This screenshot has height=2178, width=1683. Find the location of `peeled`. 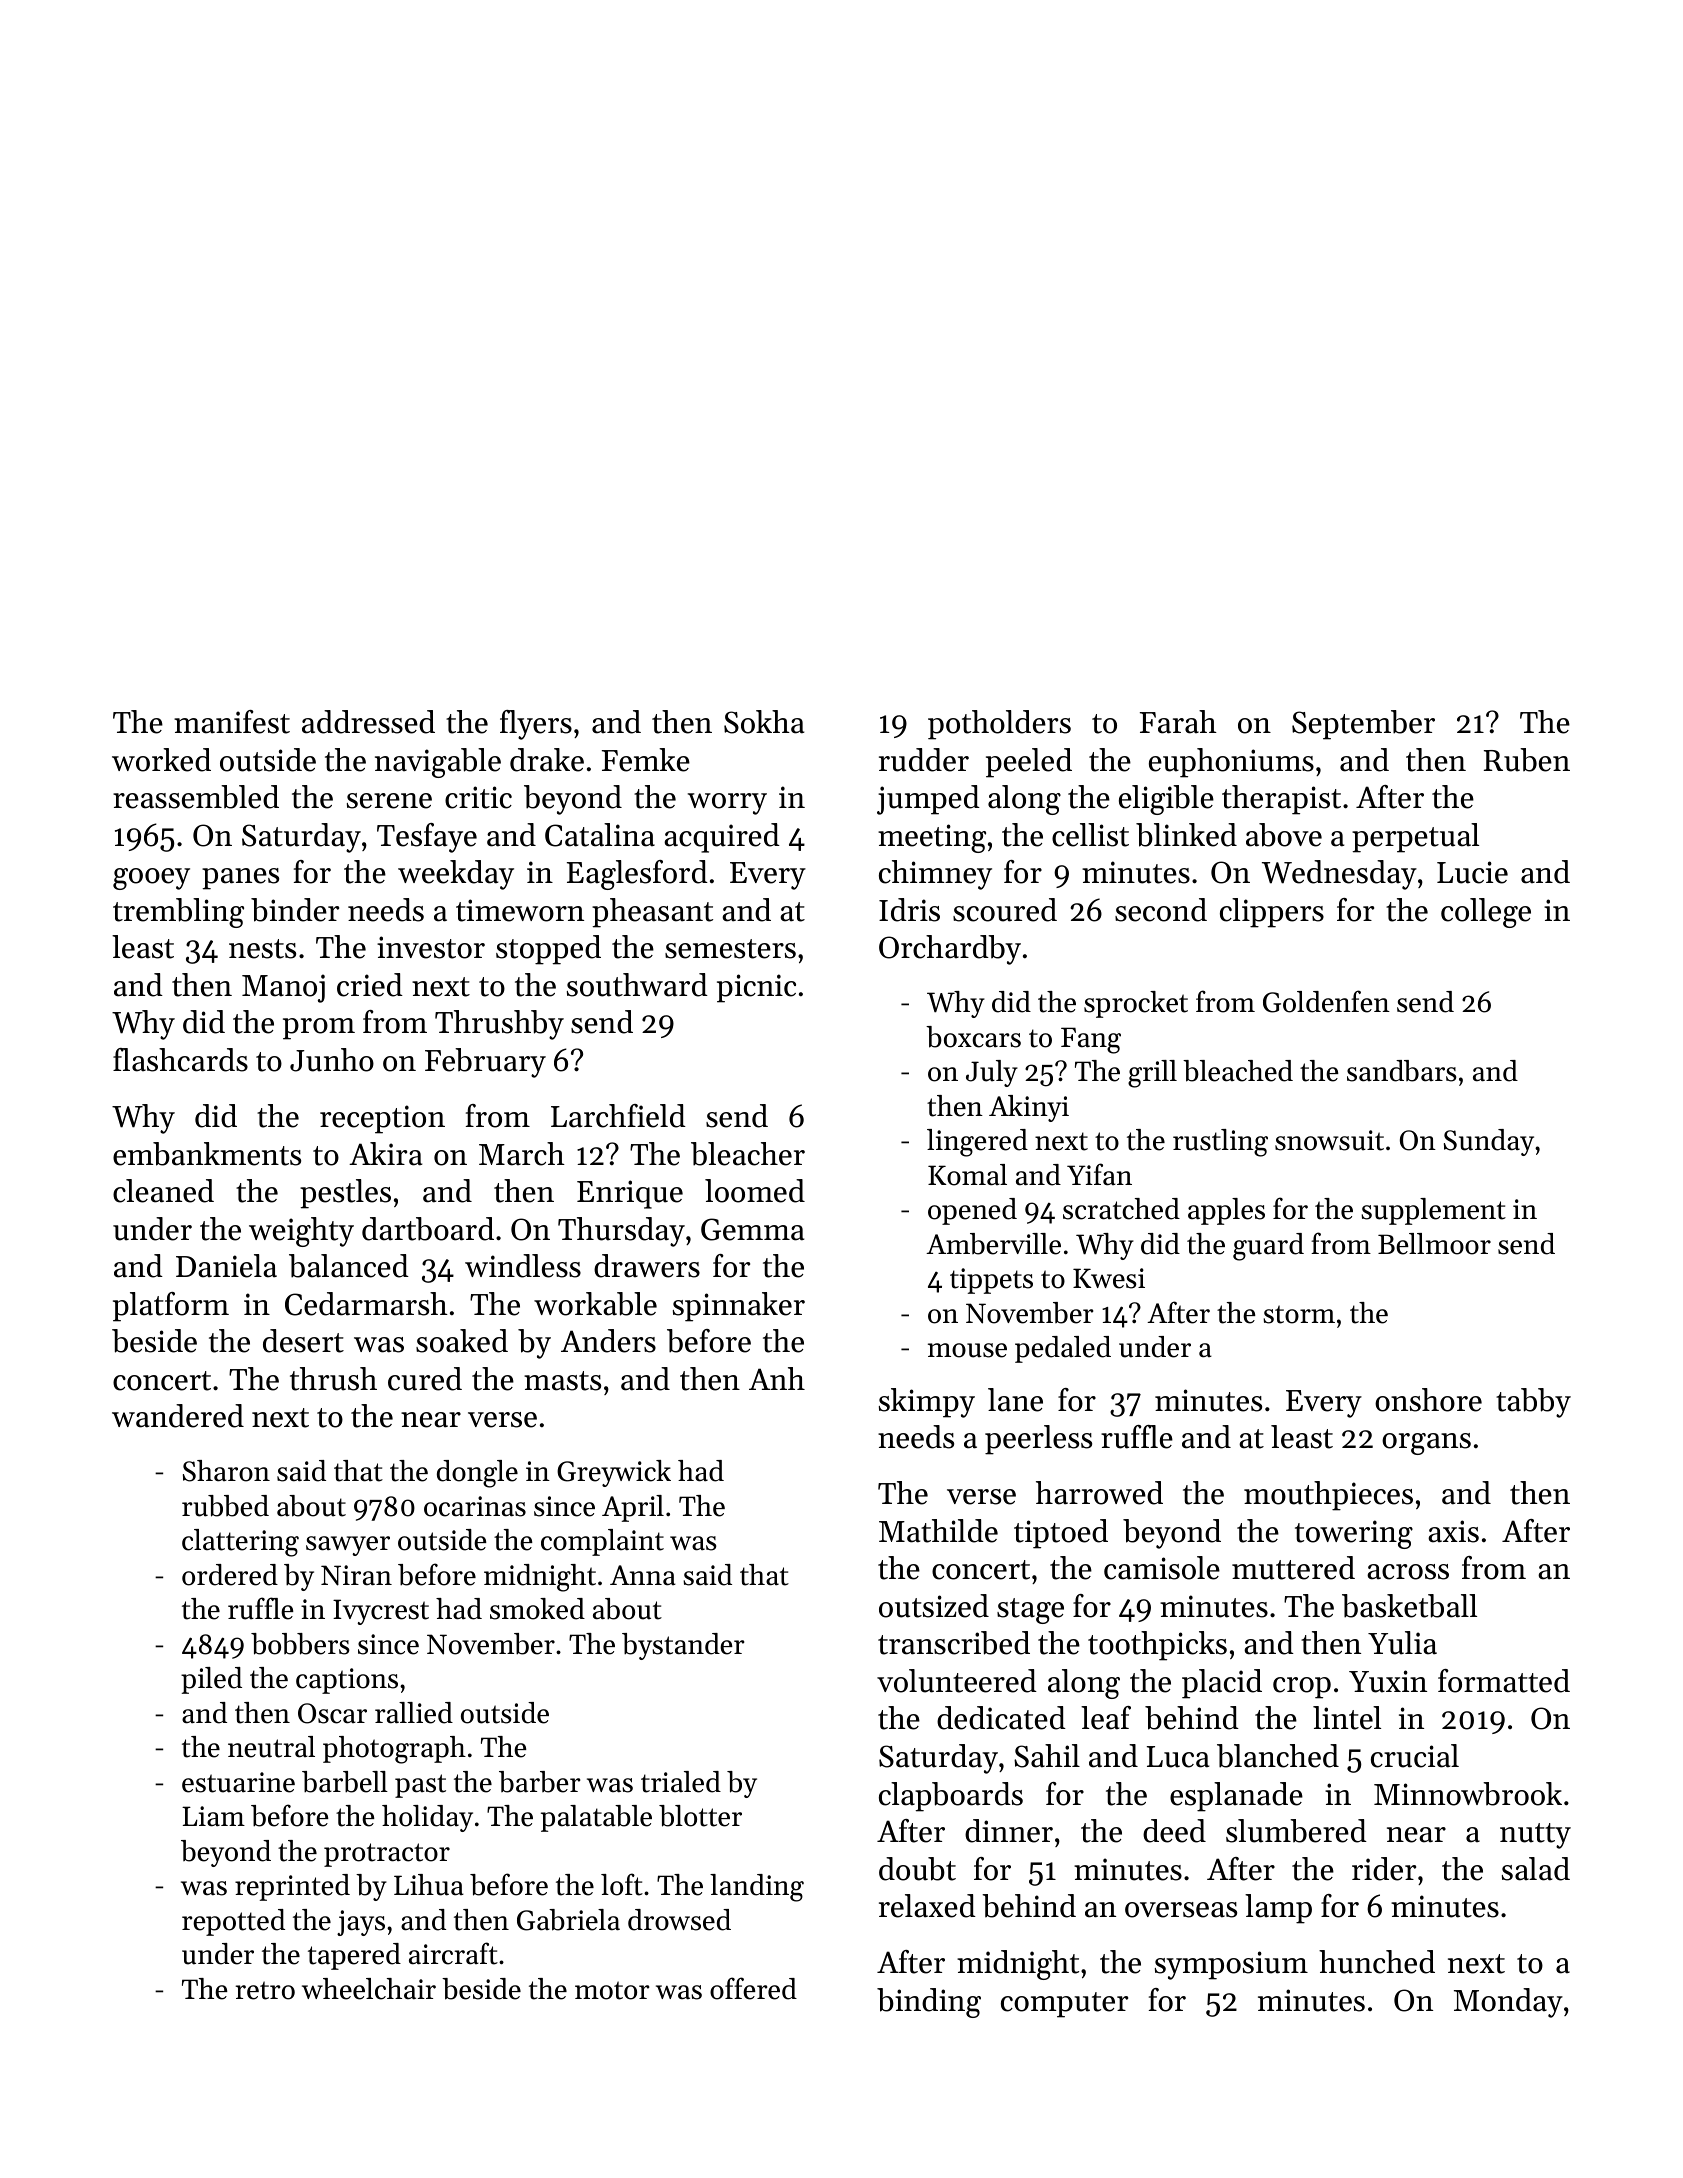

peeled is located at coordinates (1029, 763).
